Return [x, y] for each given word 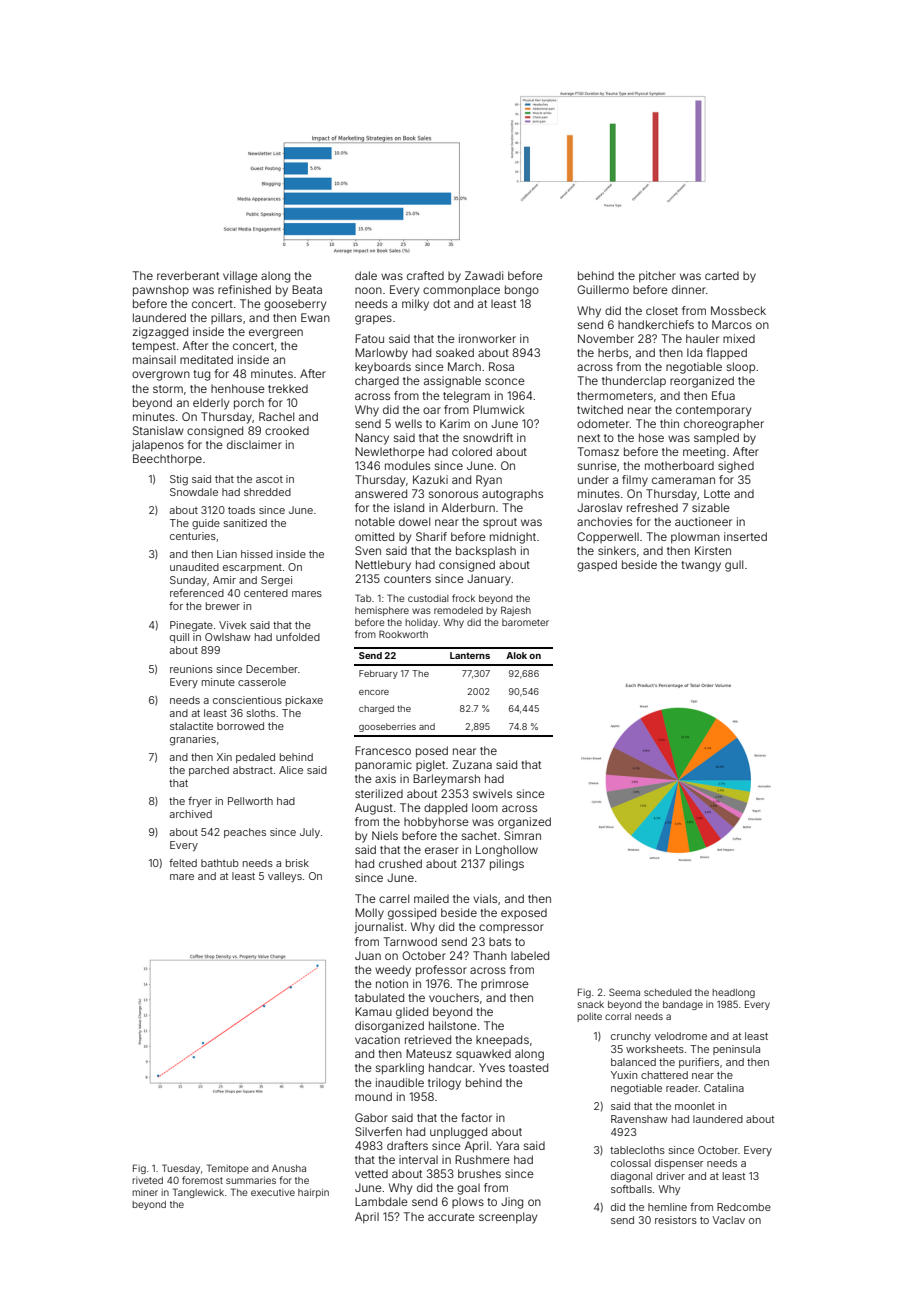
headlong [733, 993]
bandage [683, 1005]
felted [183, 863]
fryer [200, 802]
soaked [455, 352]
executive [273, 1192]
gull [734, 566]
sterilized [379, 793]
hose [651, 437]
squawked [483, 1055]
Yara [507, 1145]
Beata [307, 289]
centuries [193, 536]
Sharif [431, 536]
